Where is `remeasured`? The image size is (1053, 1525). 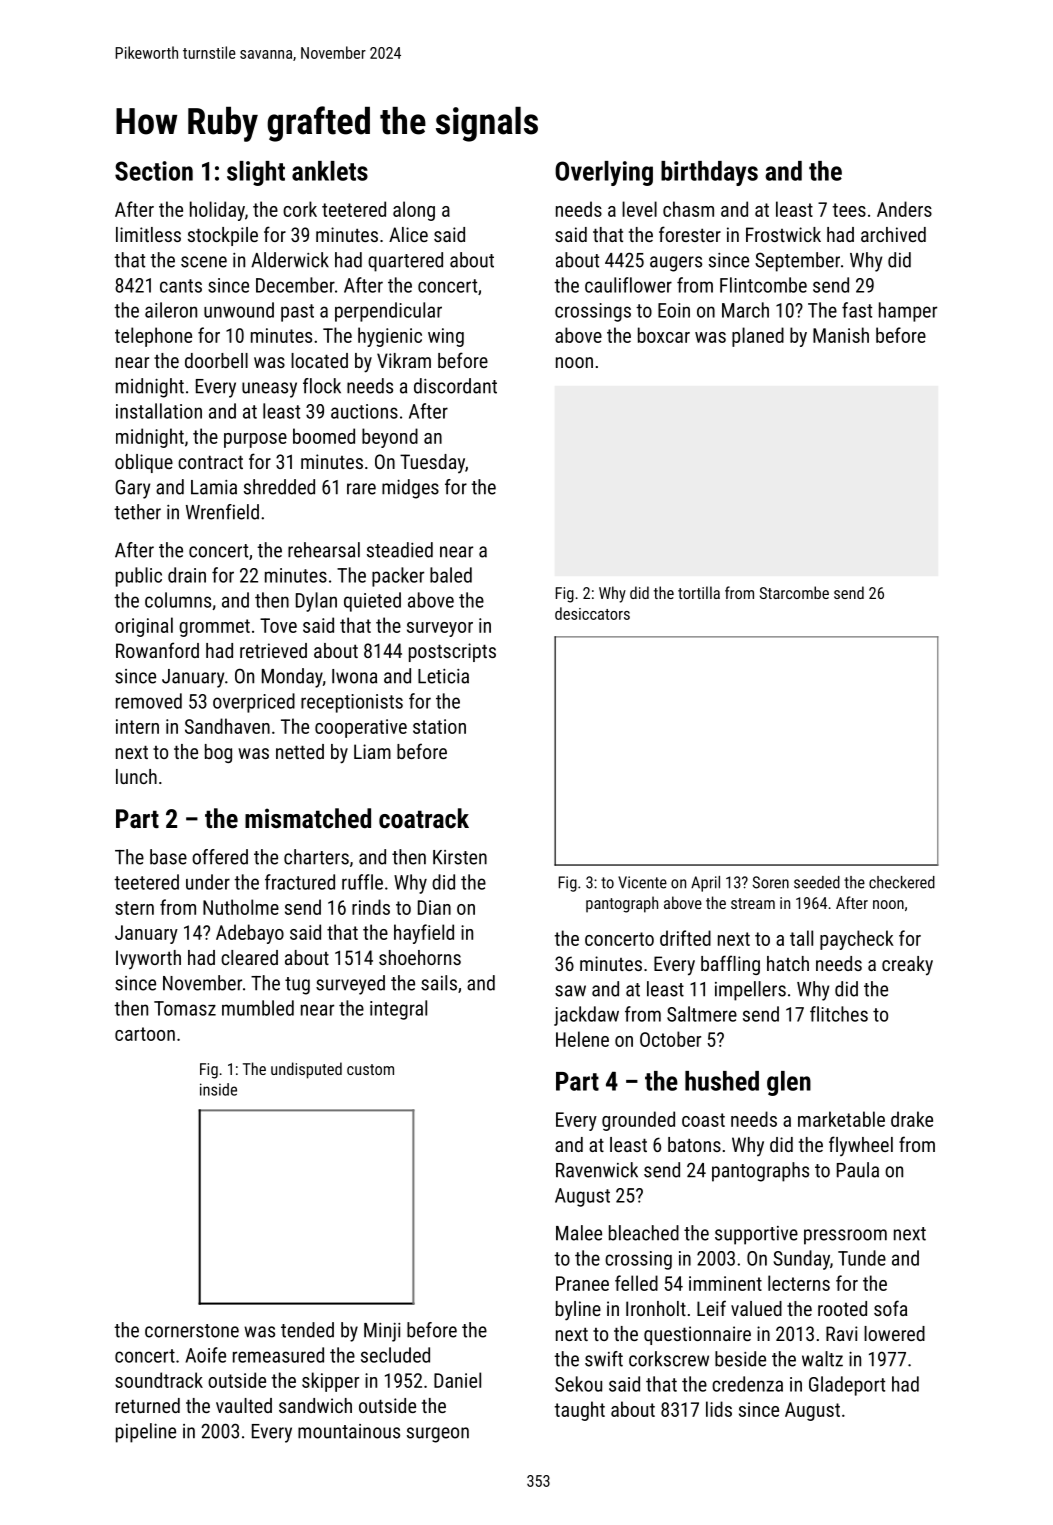
remeasured is located at coordinates (278, 1355).
